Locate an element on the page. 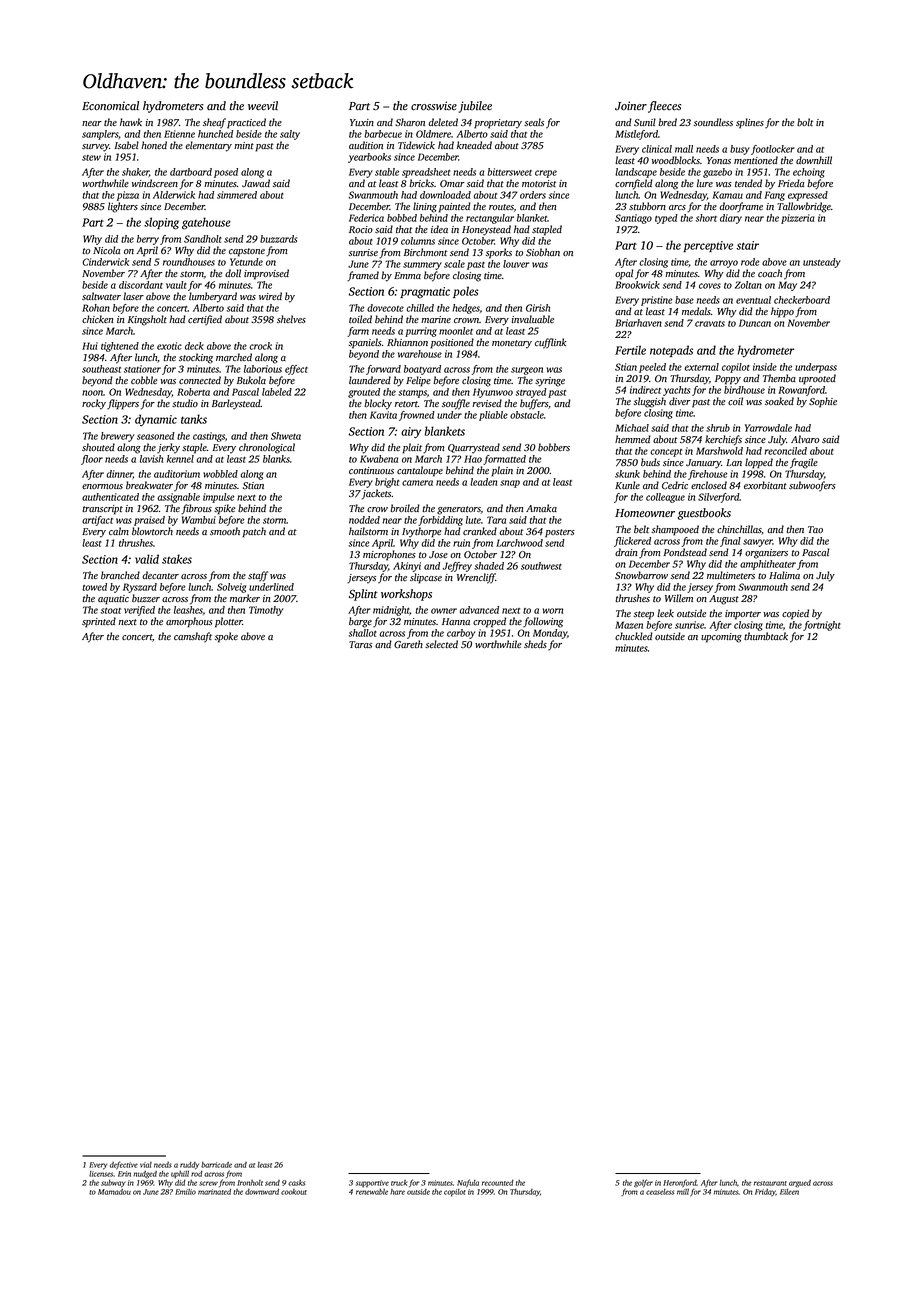 The width and height of the image is (924, 1308). hawk is located at coordinates (131, 122).
